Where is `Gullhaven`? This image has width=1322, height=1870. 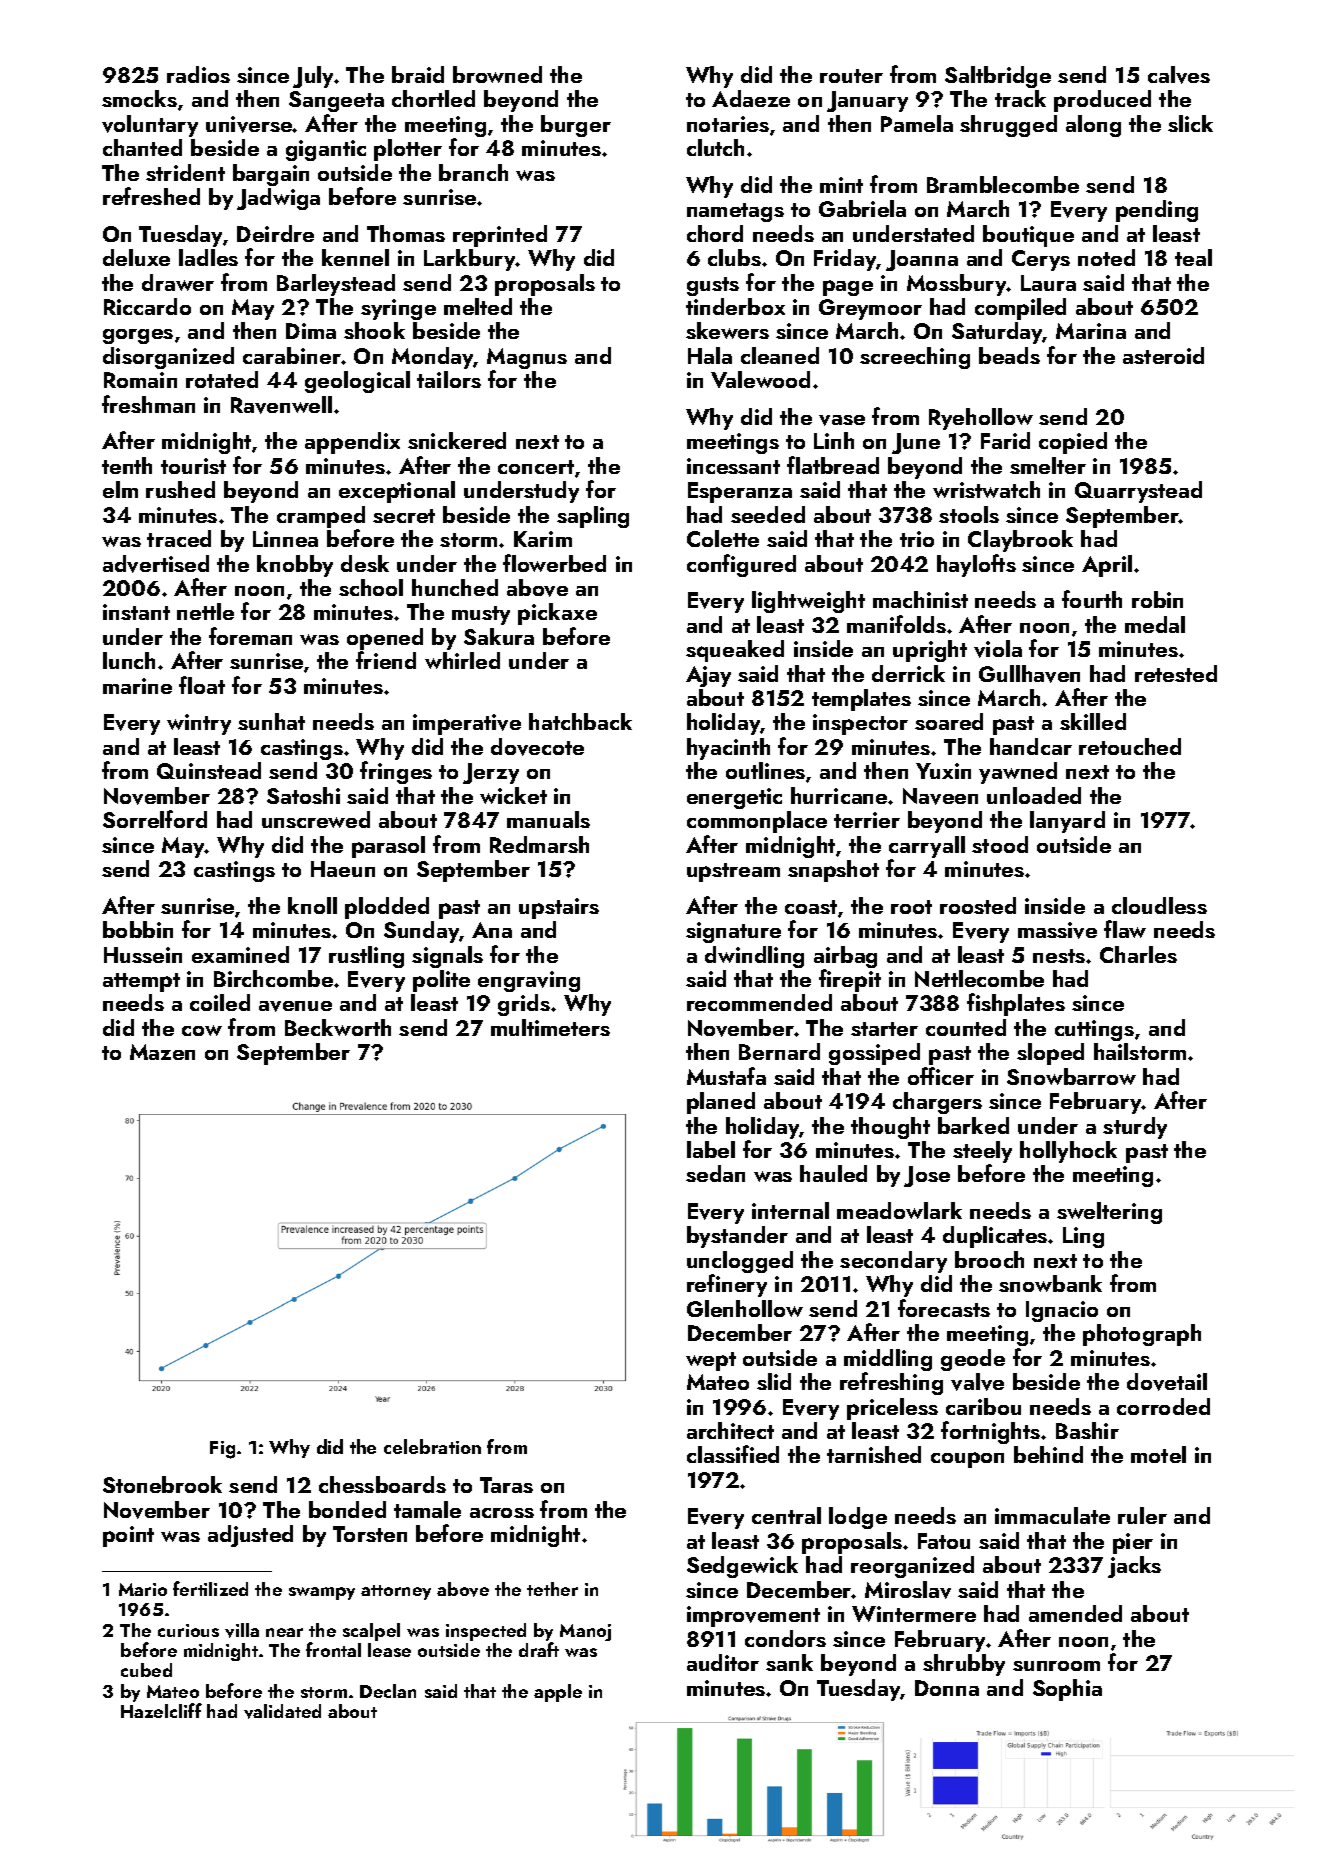 Gullhaven is located at coordinates (1029, 674).
